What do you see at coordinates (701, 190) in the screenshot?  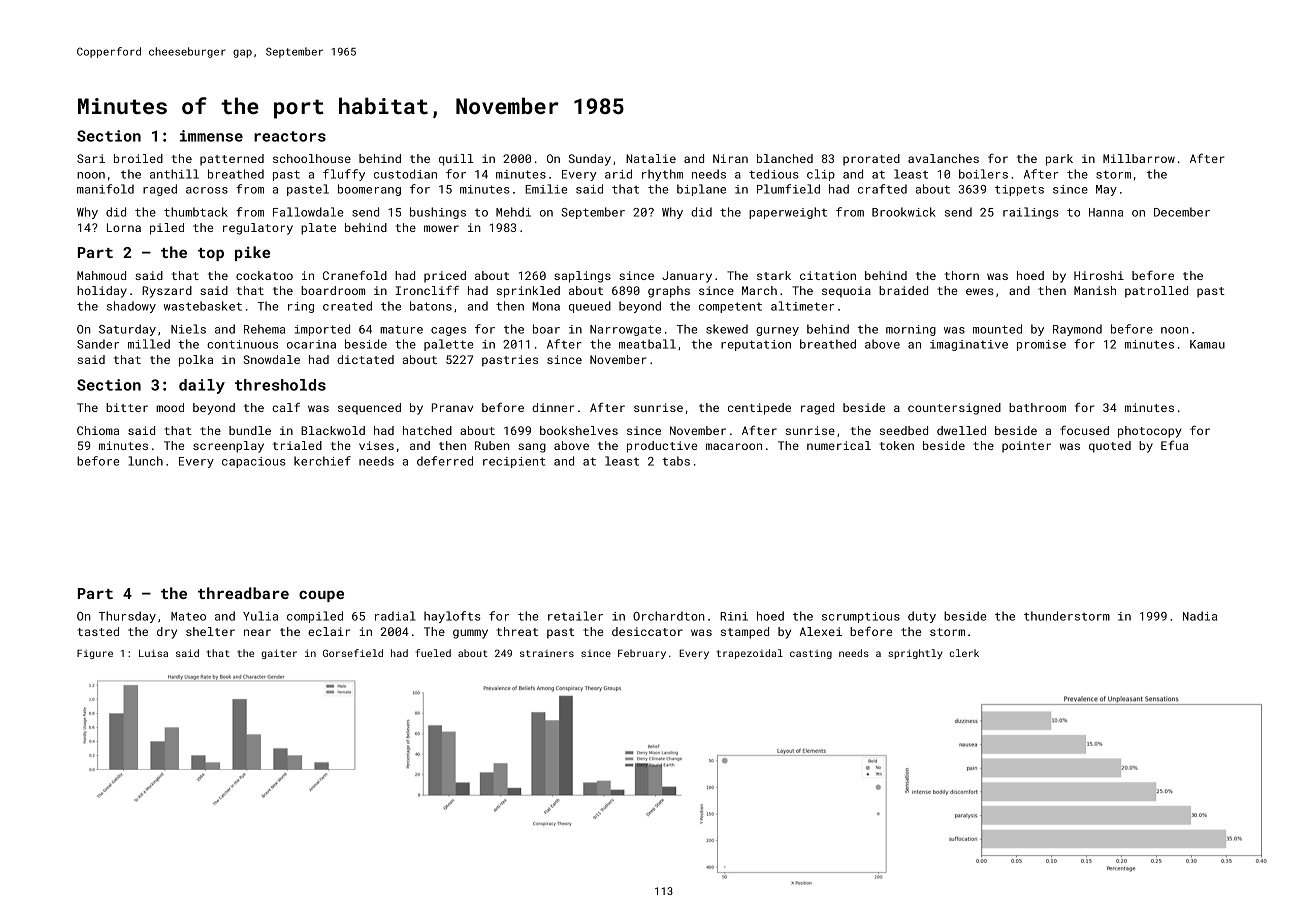 I see `biplane` at bounding box center [701, 190].
